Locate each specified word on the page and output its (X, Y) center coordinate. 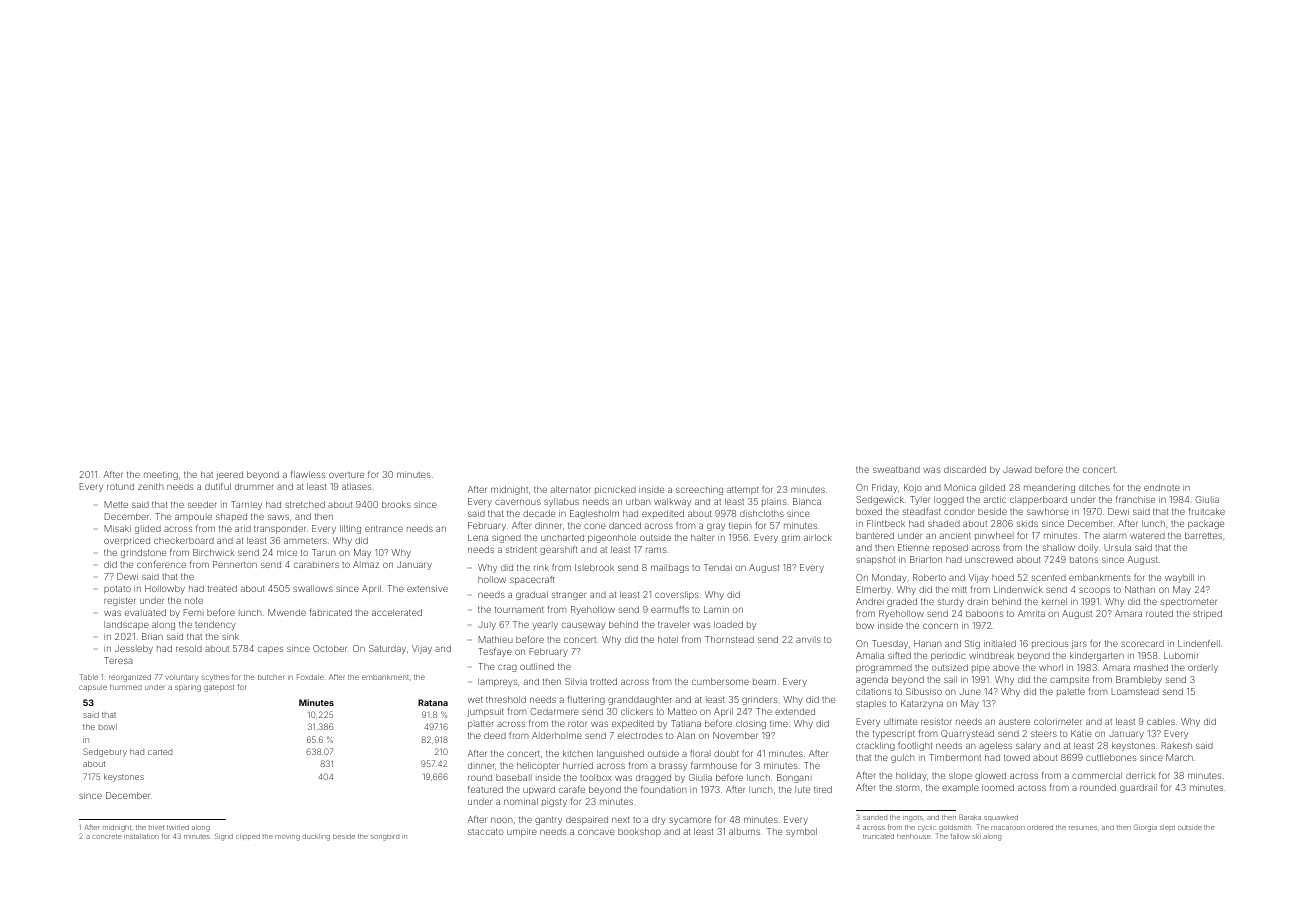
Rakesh (1176, 745)
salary (1028, 746)
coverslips (677, 595)
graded (902, 602)
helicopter (538, 766)
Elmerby (873, 590)
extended (795, 711)
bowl (108, 727)
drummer (254, 486)
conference (161, 564)
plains (774, 502)
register (119, 601)
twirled (178, 827)
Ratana (433, 702)
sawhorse (1048, 511)
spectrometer (1189, 603)
